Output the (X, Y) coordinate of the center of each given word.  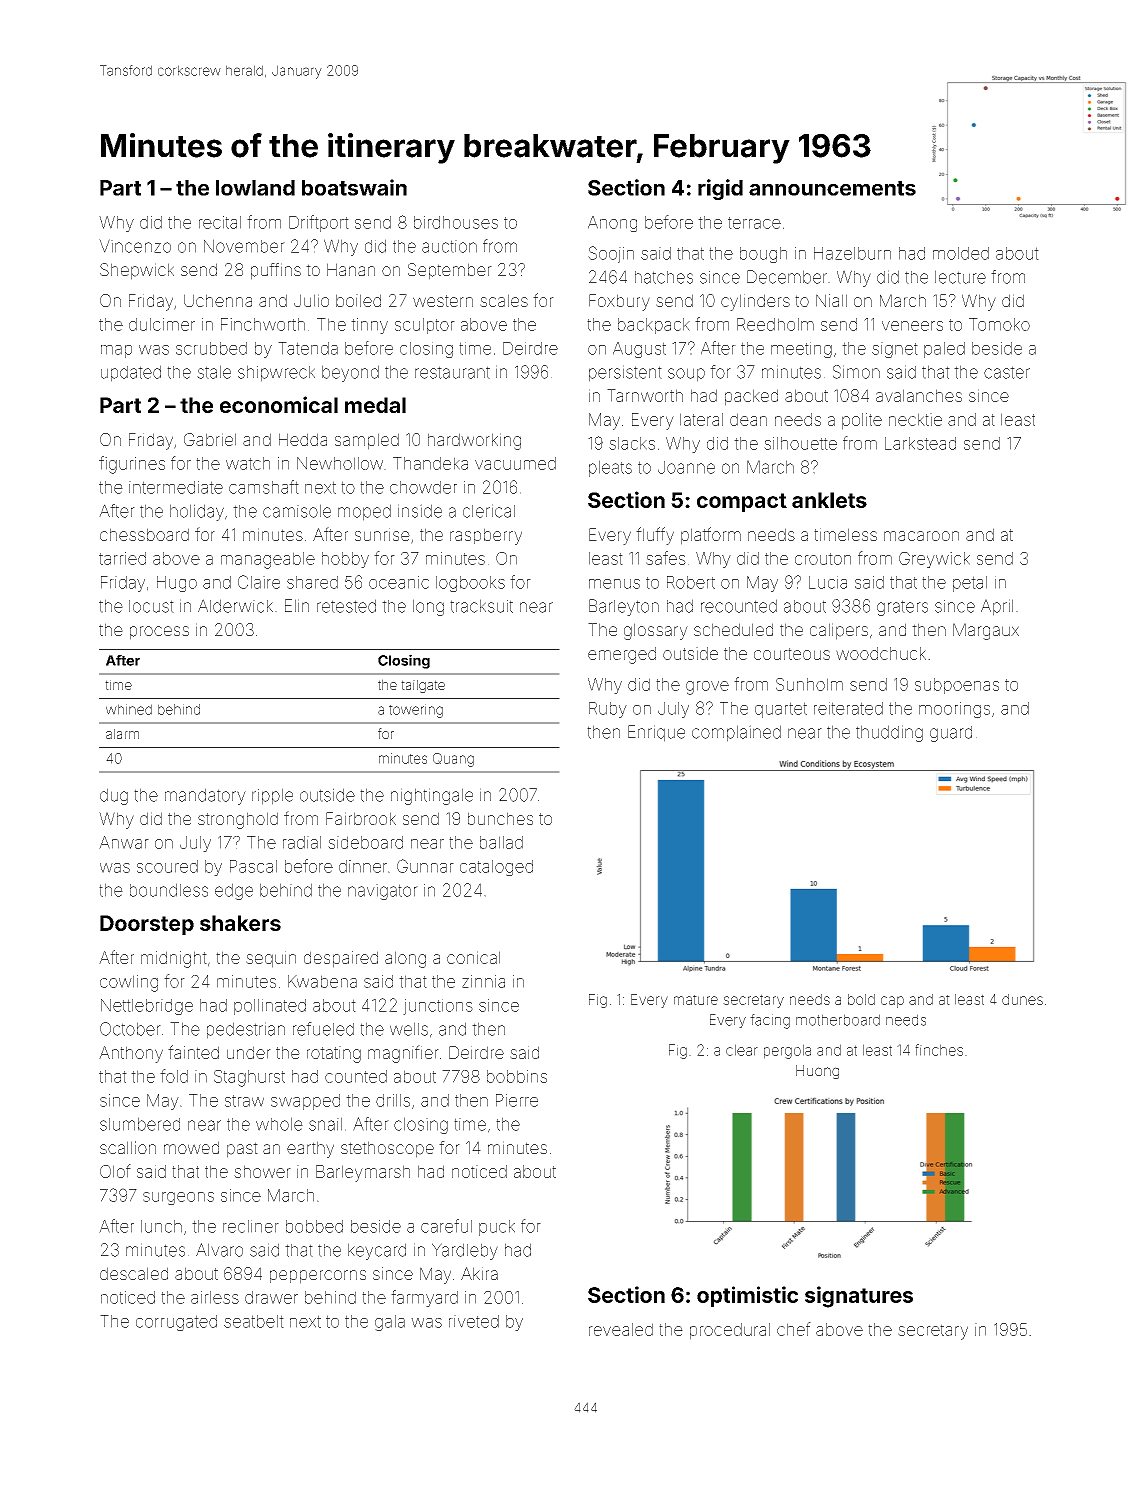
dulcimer (162, 324)
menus (614, 584)
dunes (1022, 999)
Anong (612, 224)
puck (497, 1228)
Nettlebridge (147, 1007)
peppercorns (318, 1277)
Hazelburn (852, 253)
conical (473, 957)
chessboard (144, 534)
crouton (823, 559)
